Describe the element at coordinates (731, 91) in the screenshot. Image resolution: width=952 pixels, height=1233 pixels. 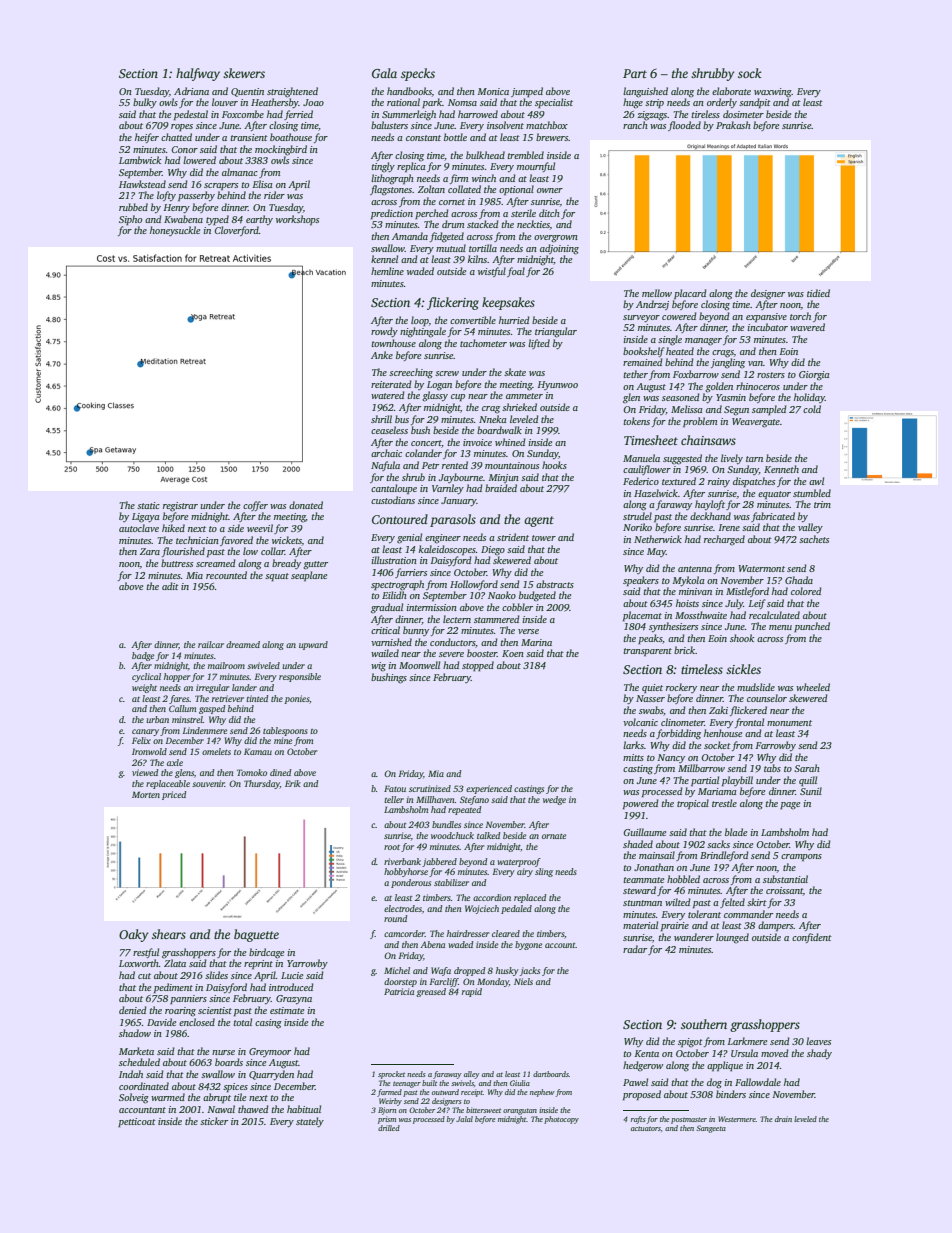
I see `elaborate` at that location.
